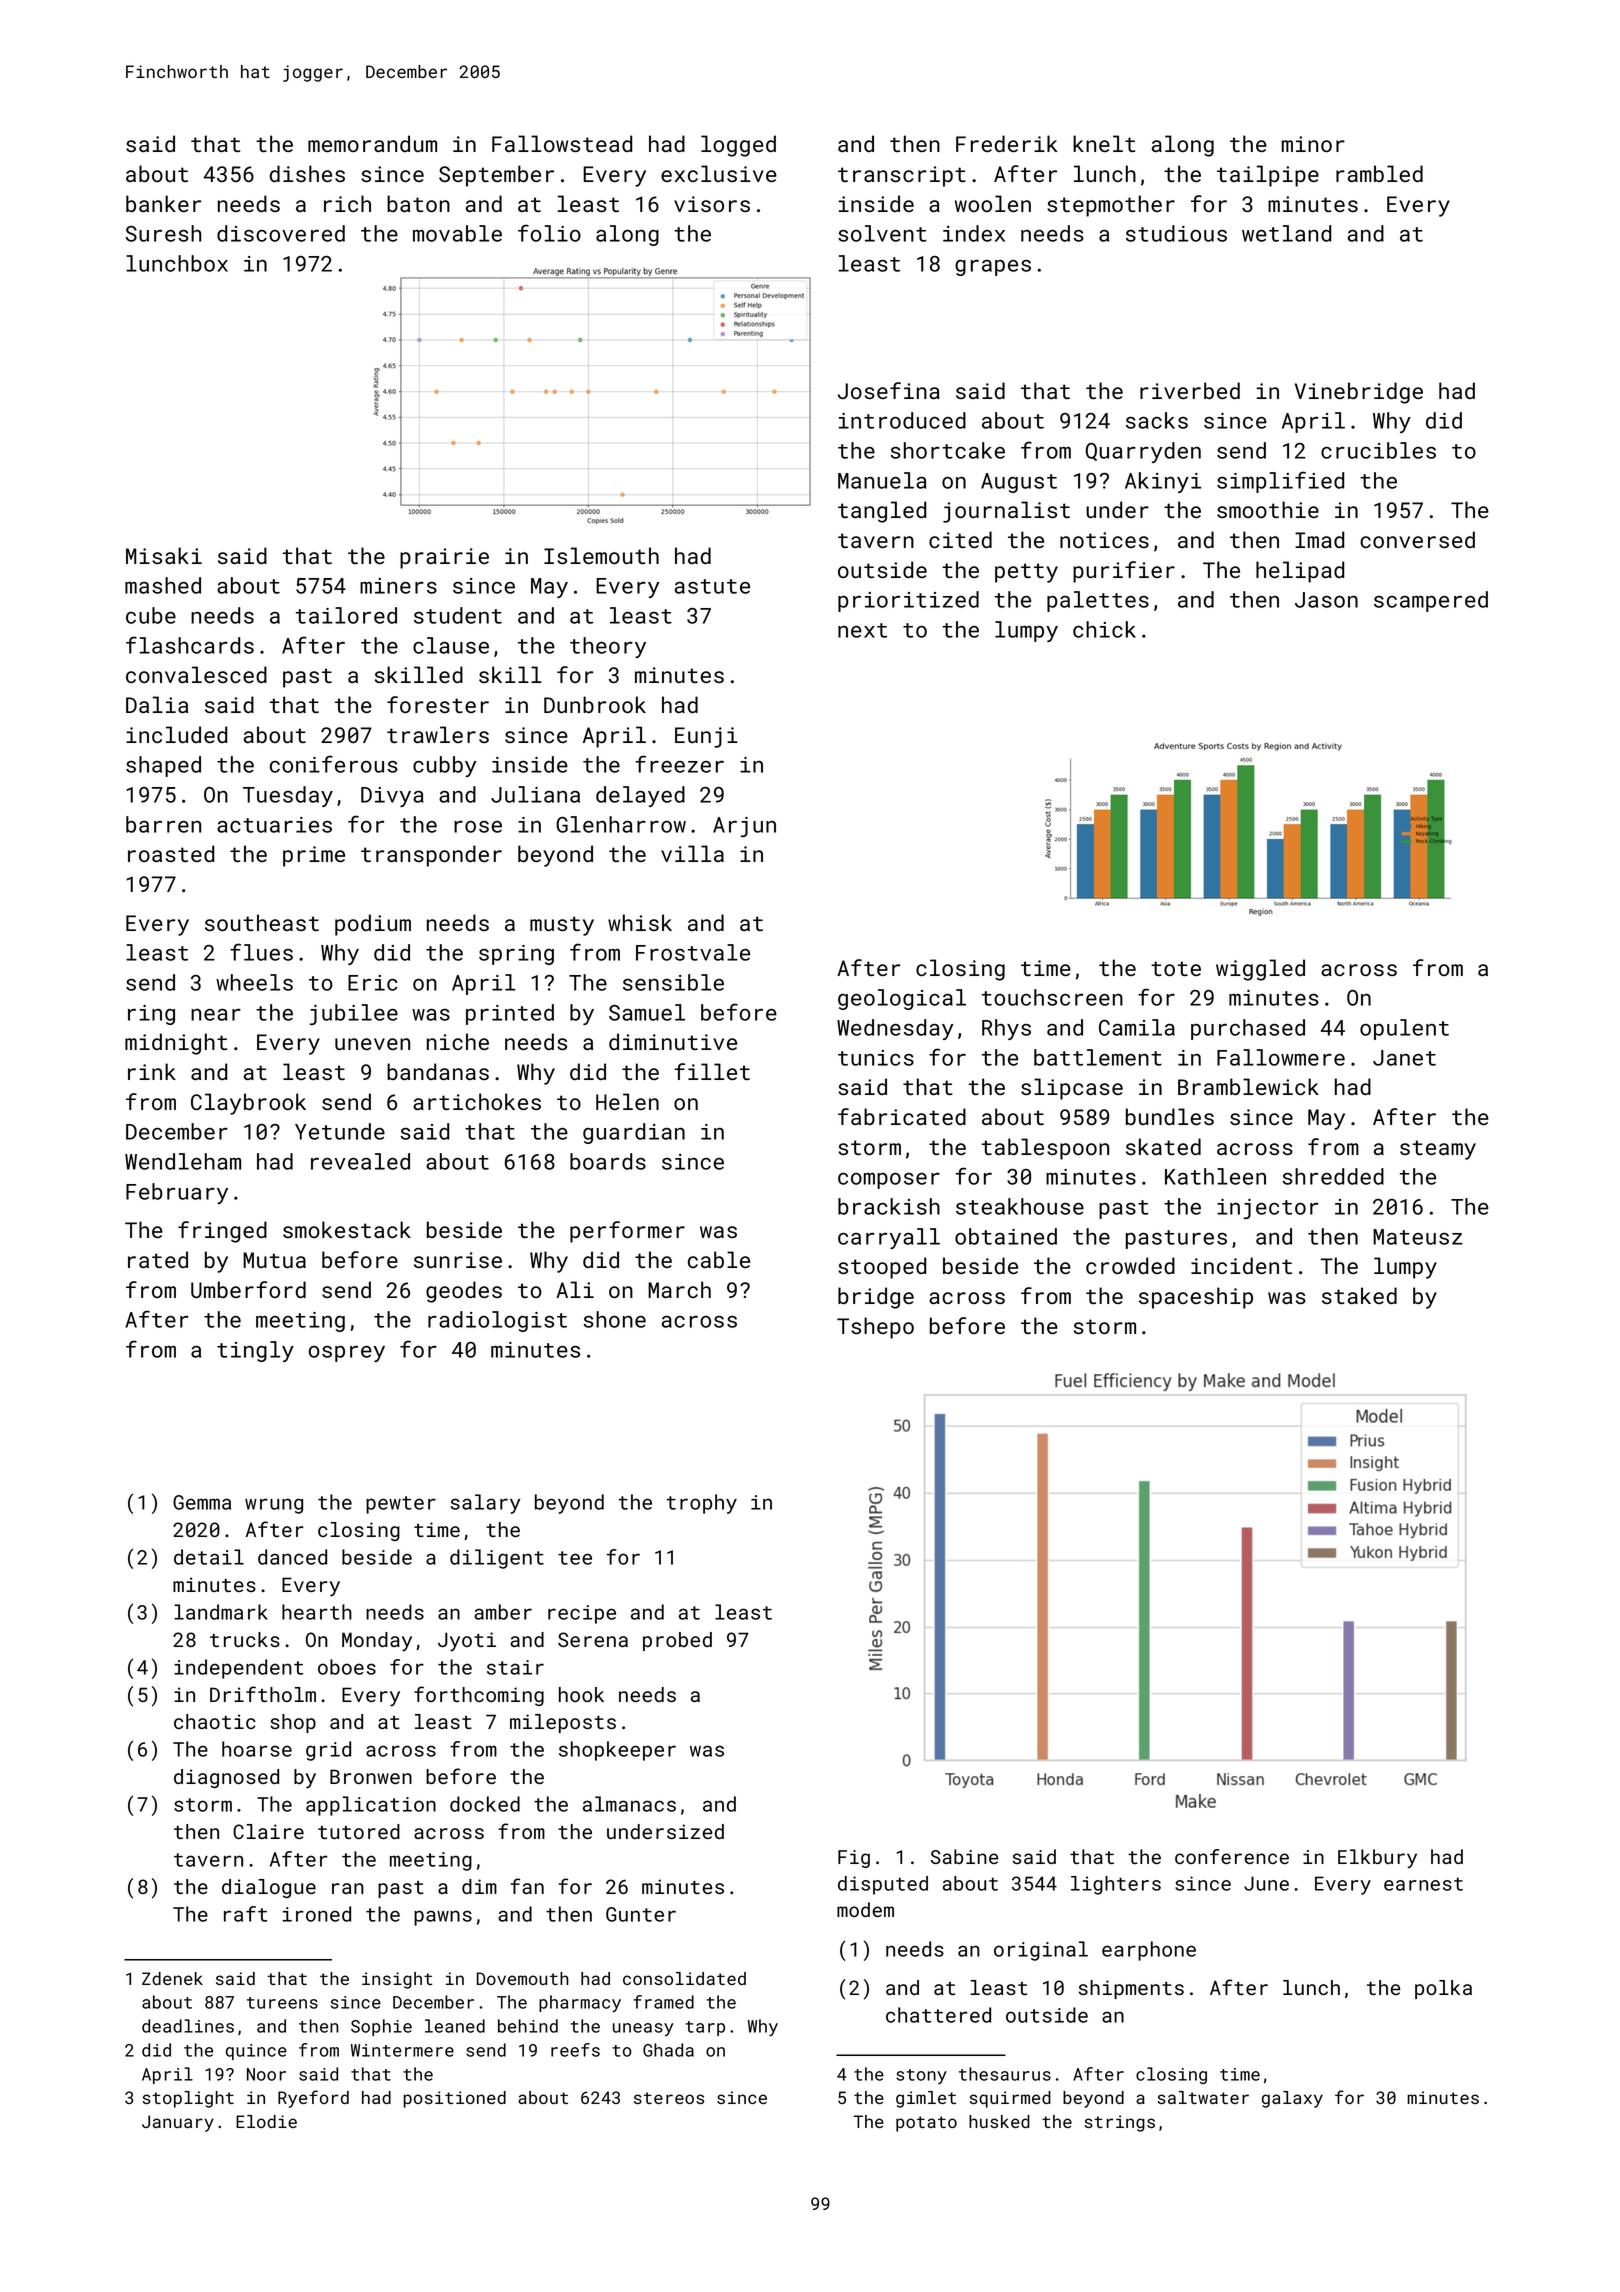  Describe the element at coordinates (562, 143) in the page. I see `Fallowstead` at that location.
